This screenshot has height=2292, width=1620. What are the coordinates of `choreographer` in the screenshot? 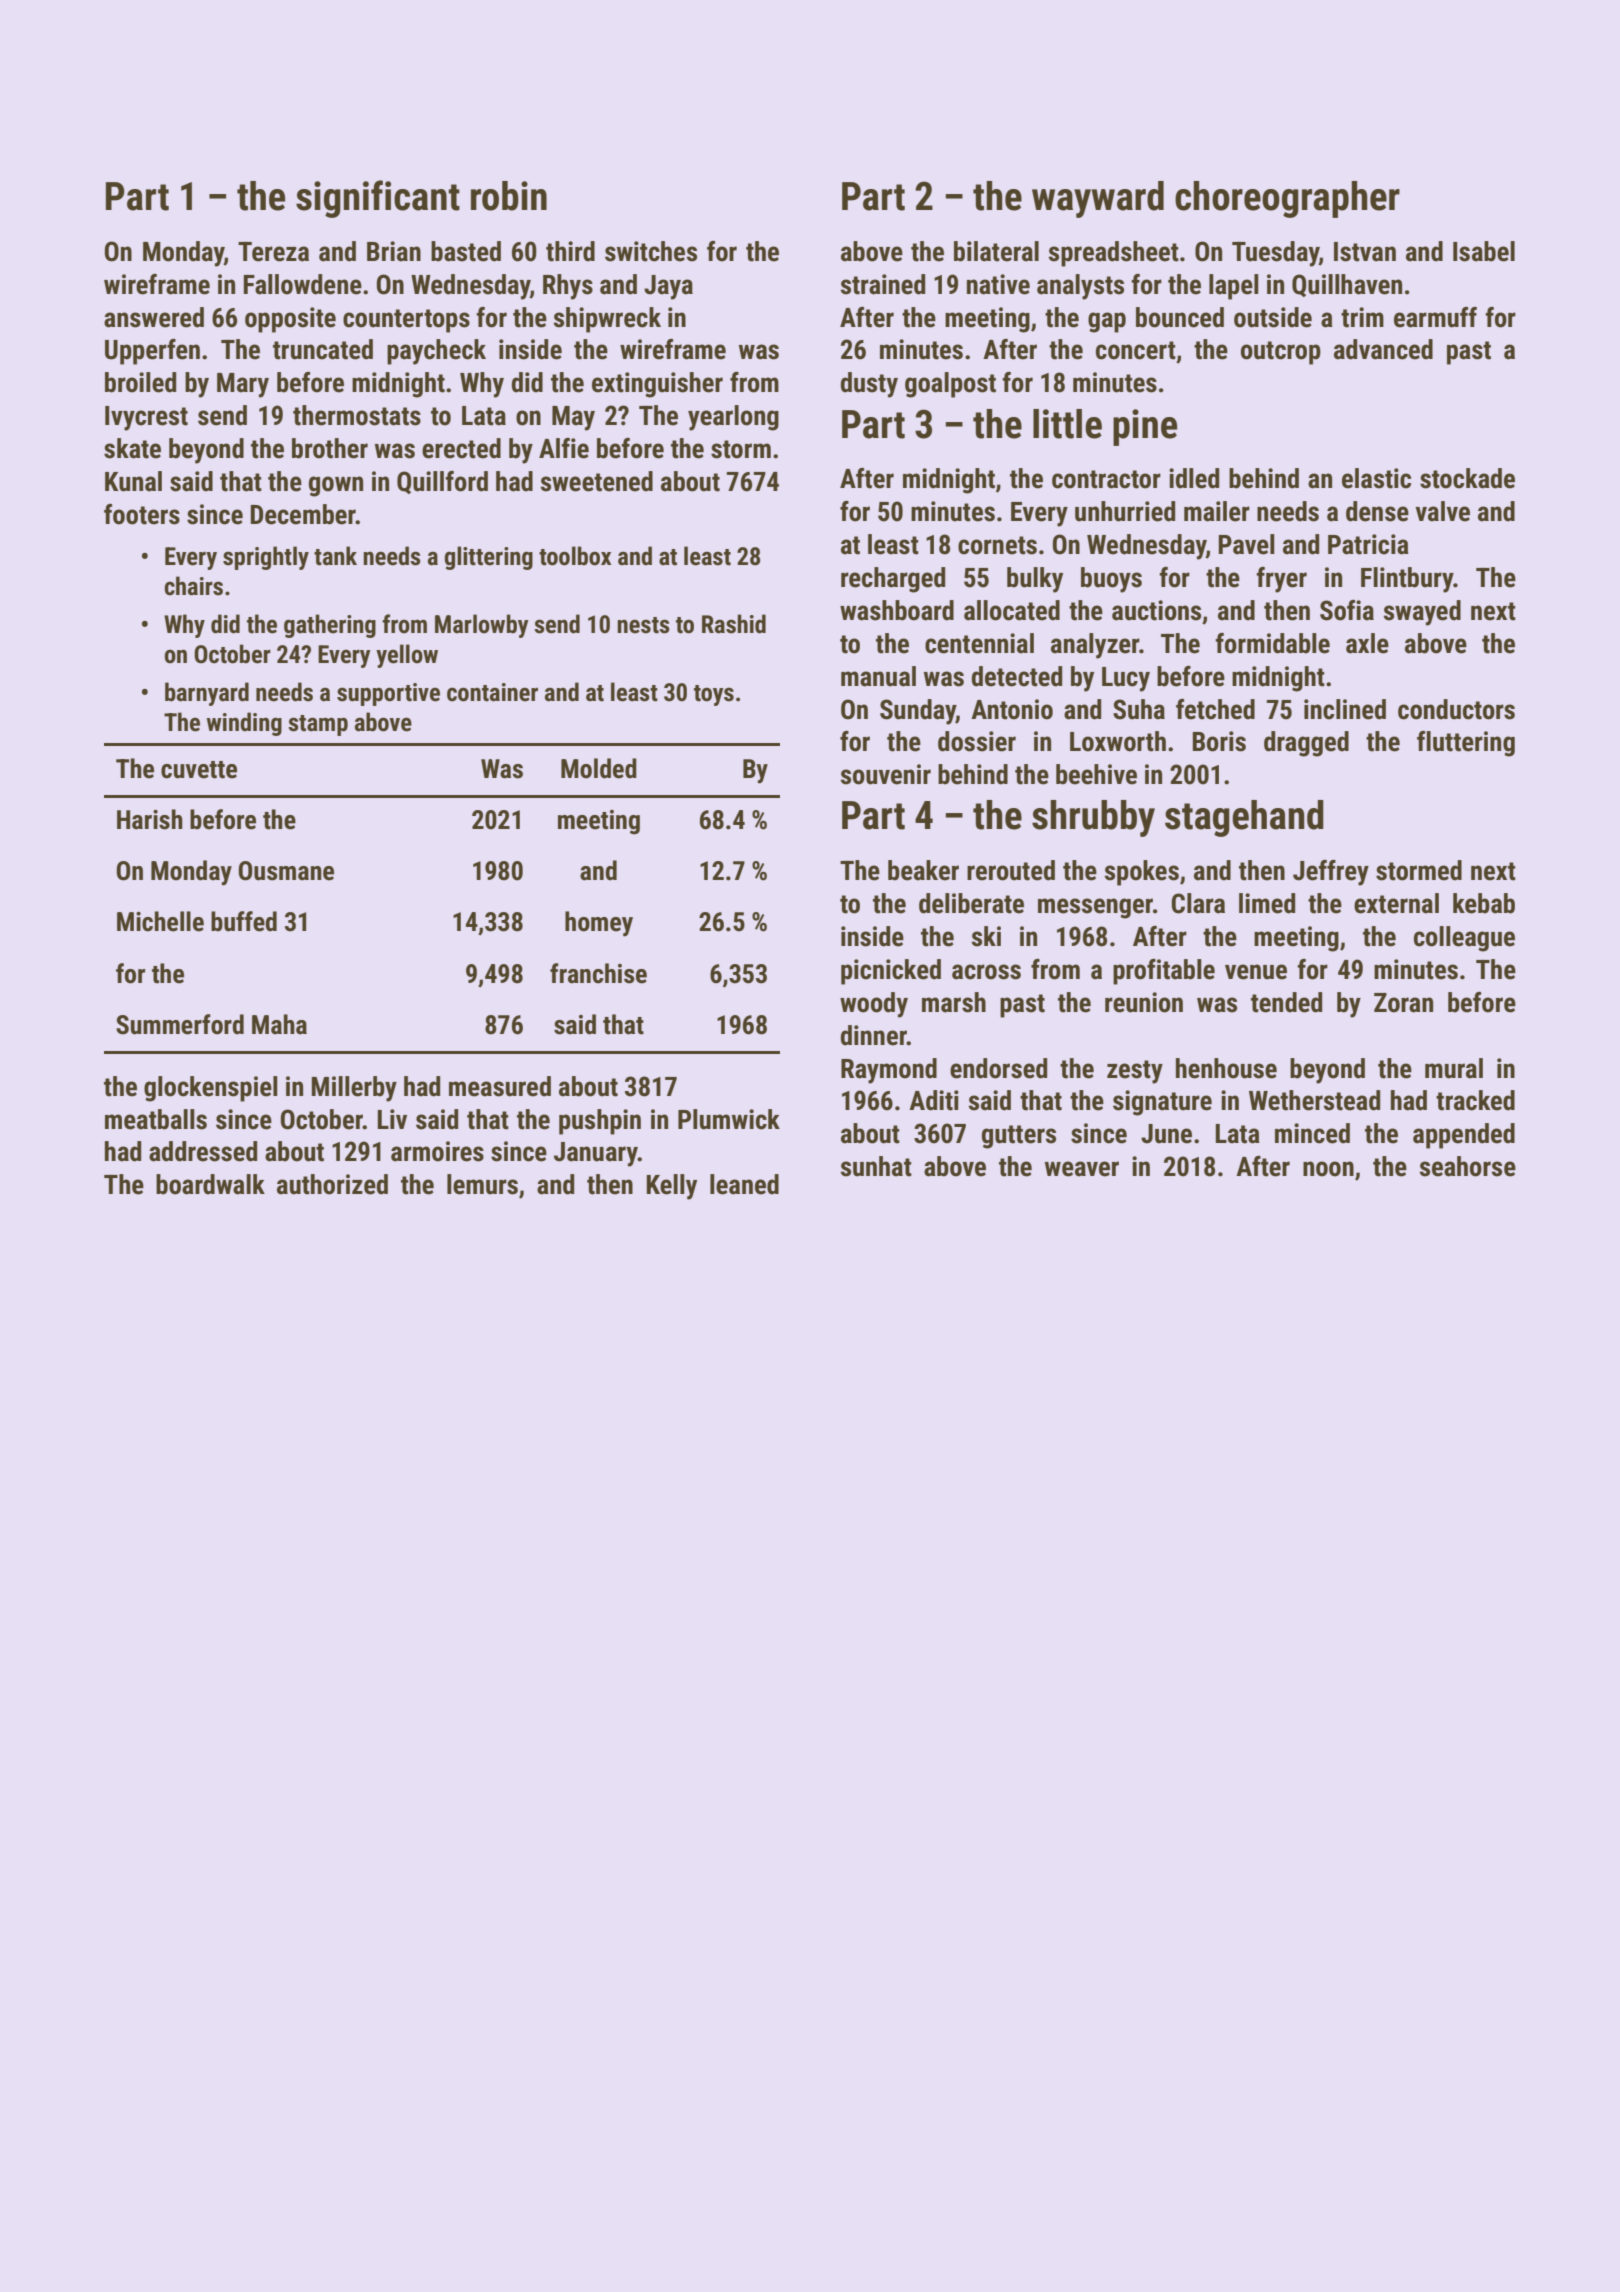 It's located at (1287, 199).
